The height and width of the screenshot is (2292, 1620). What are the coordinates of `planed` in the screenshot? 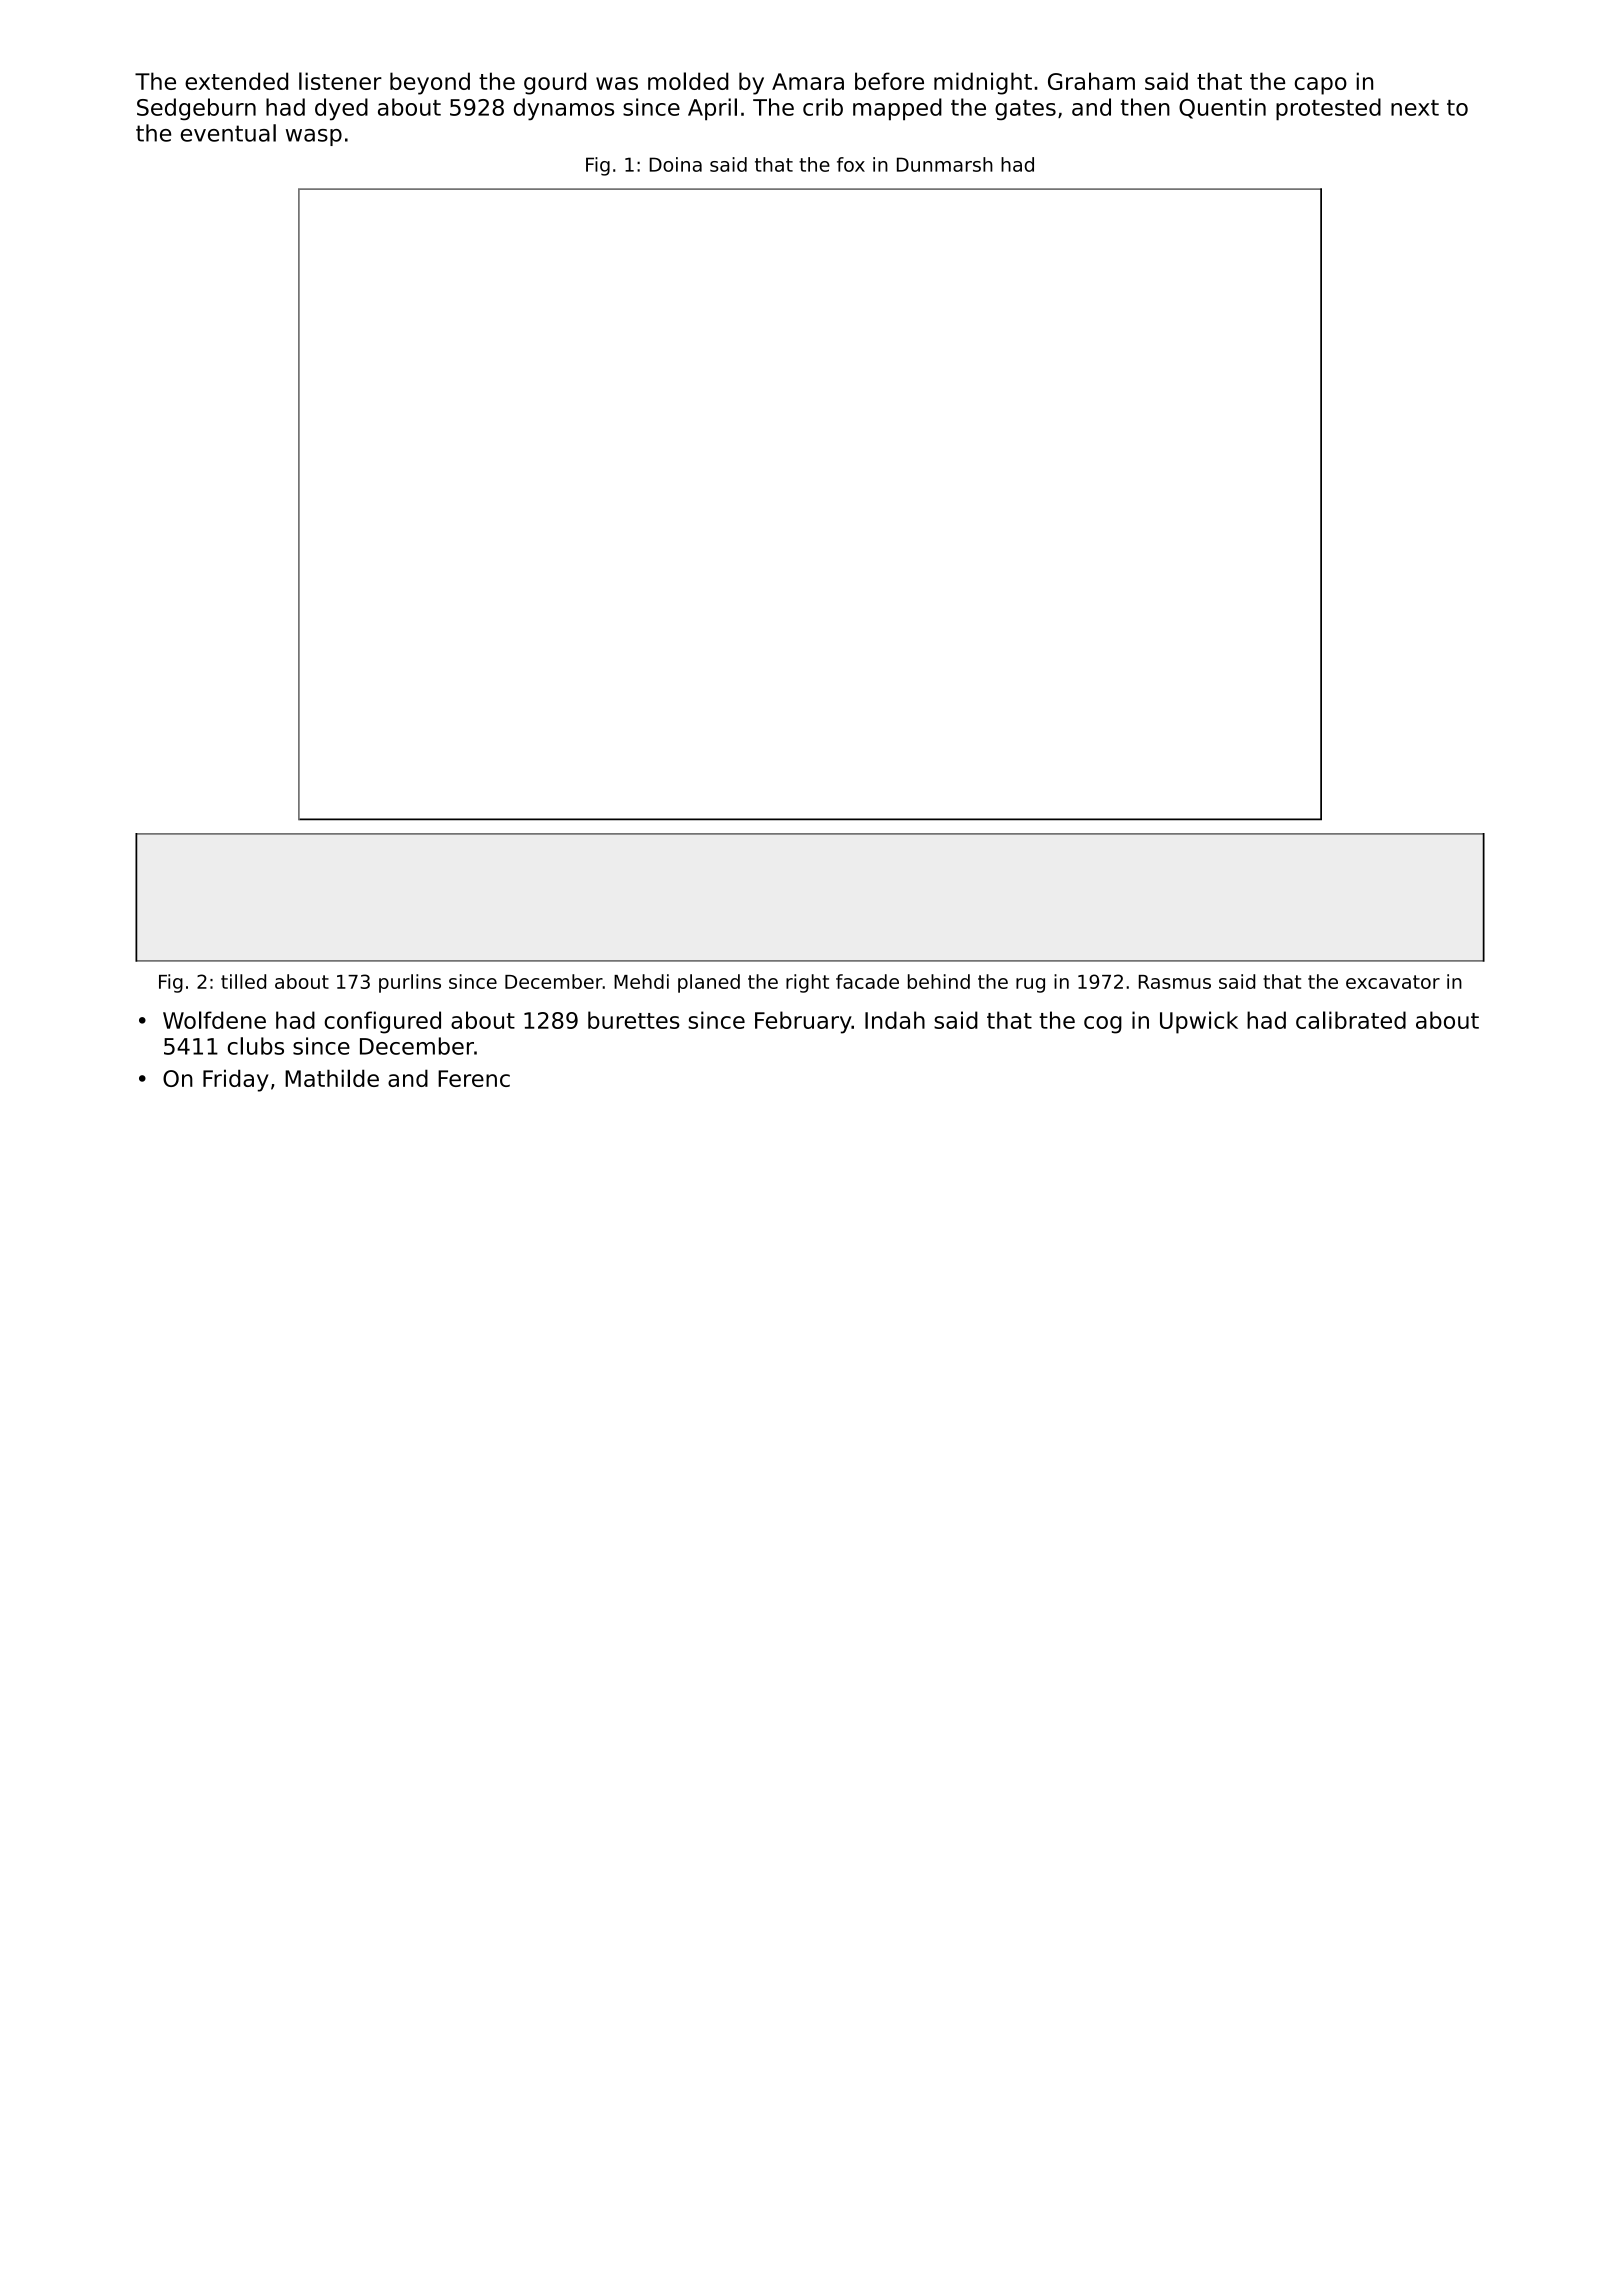 It's located at (709, 983).
